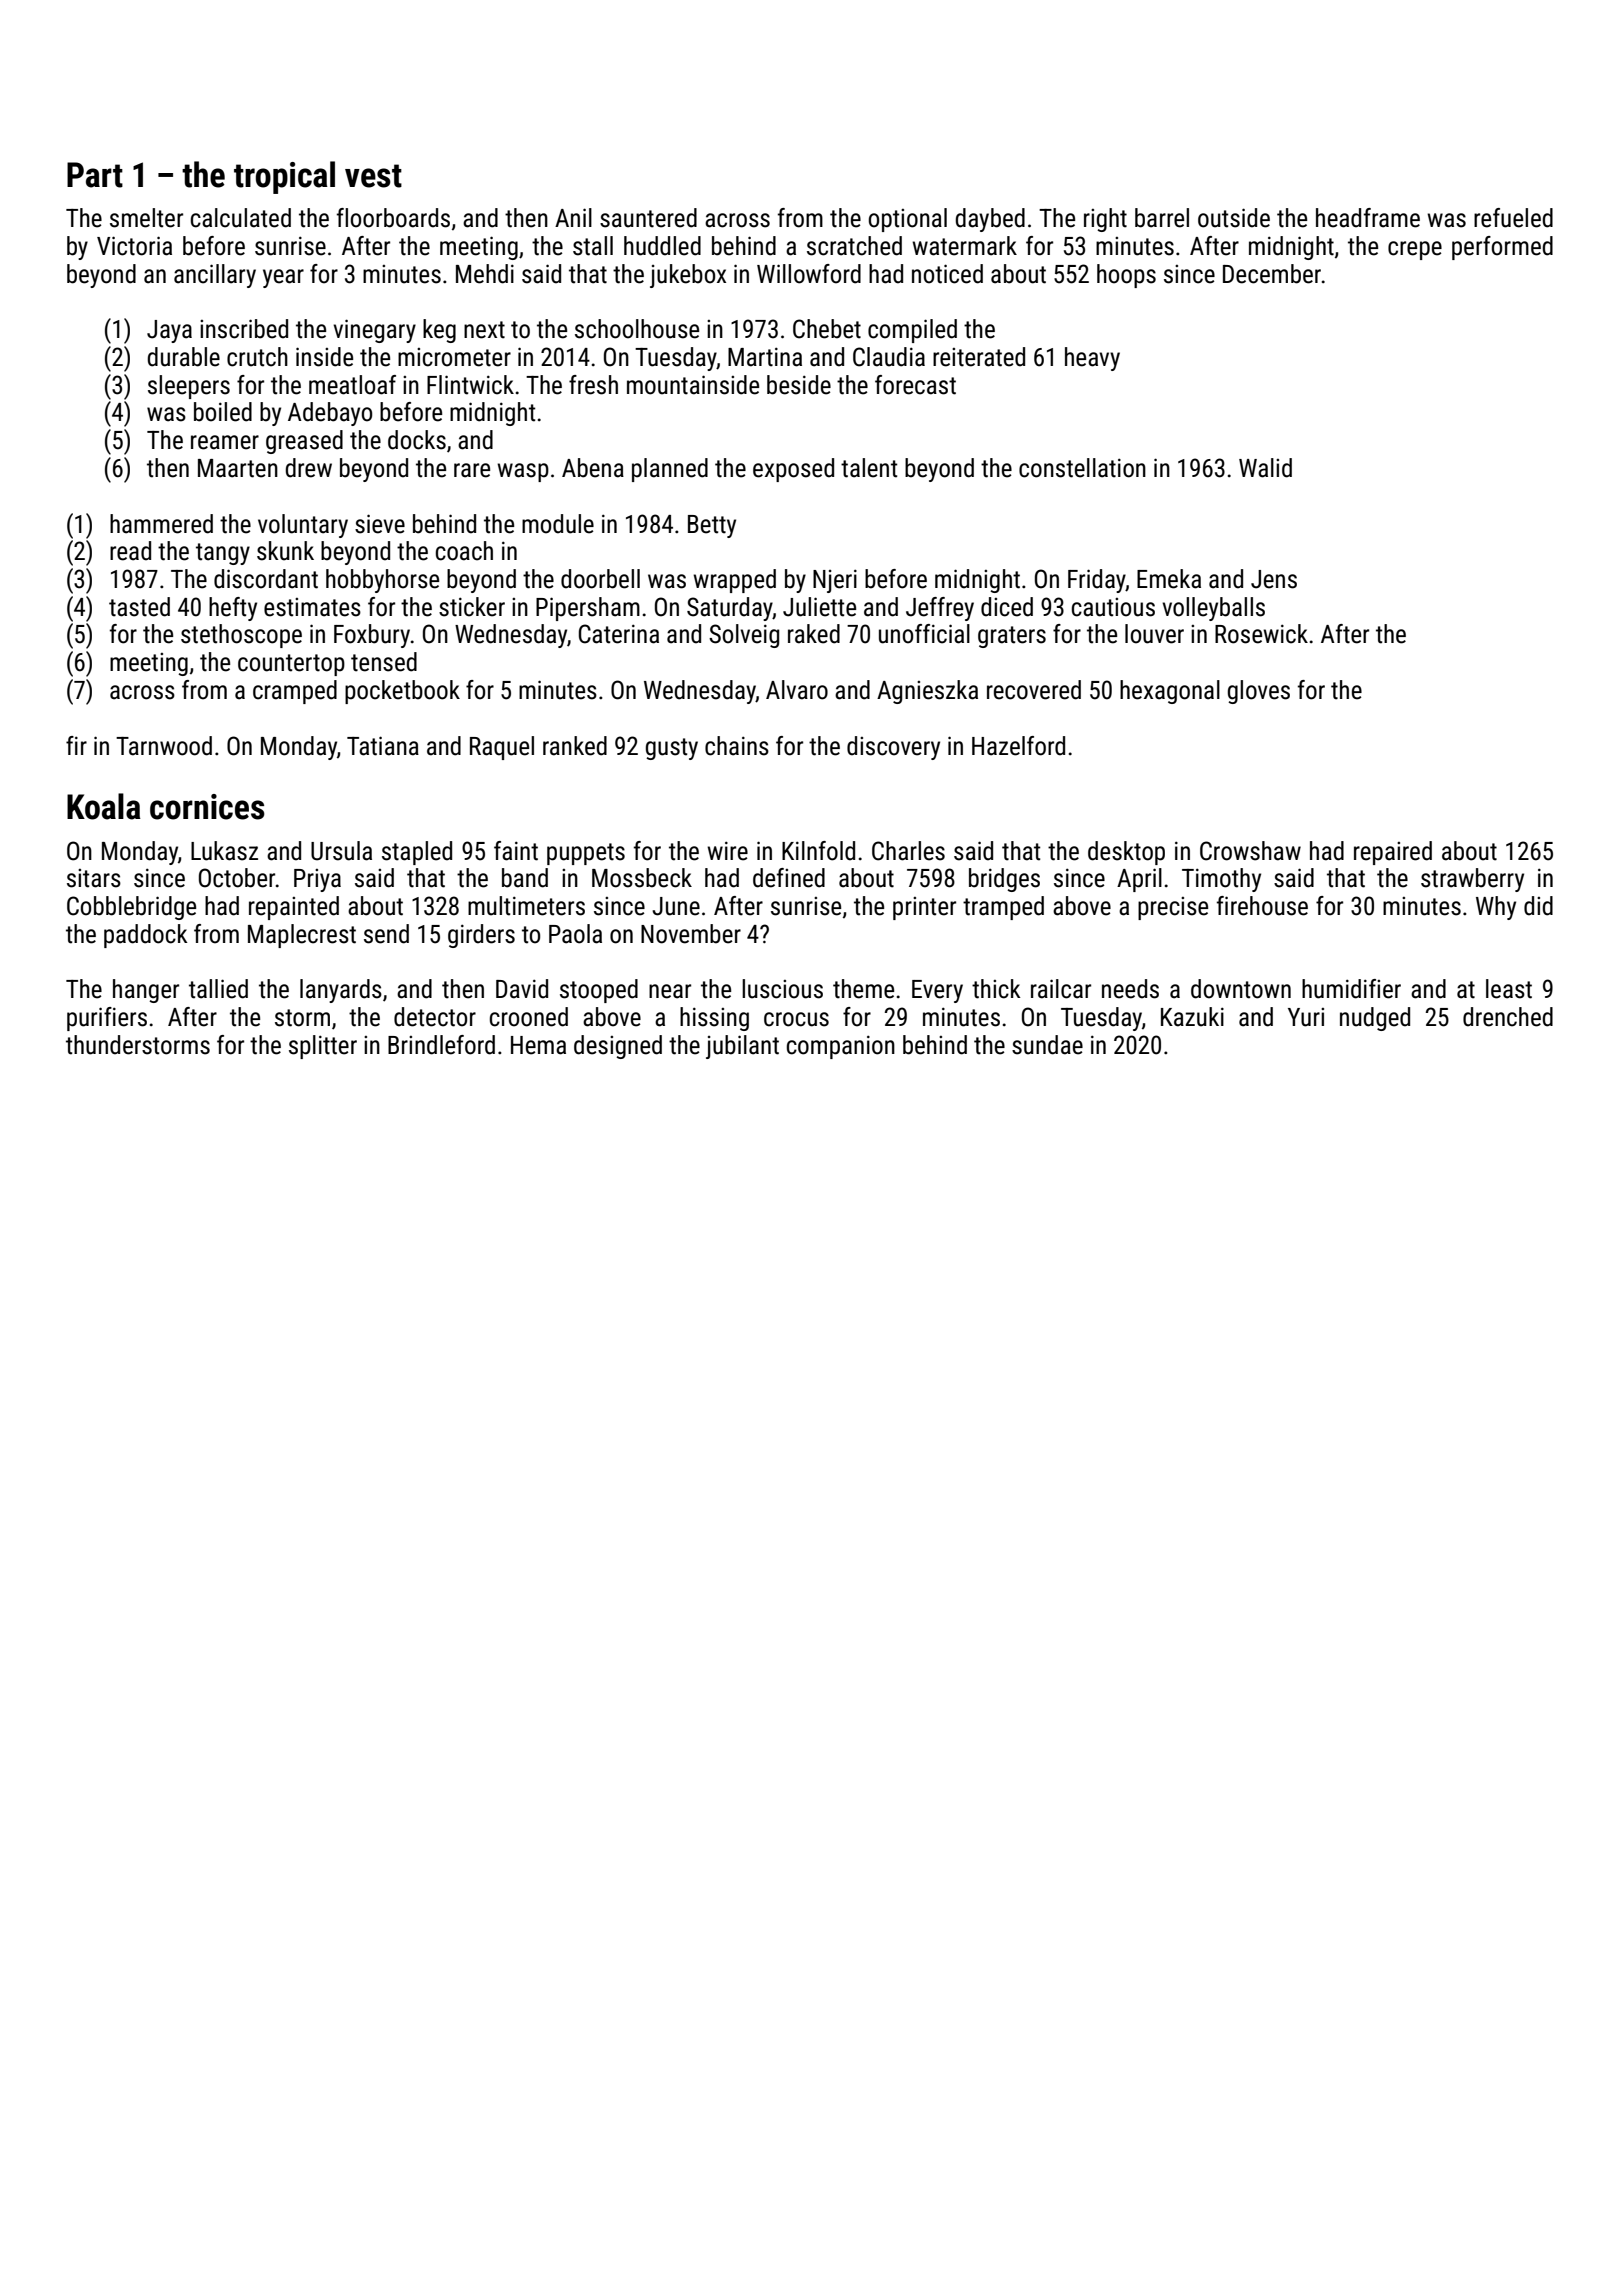 The width and height of the screenshot is (1620, 2292). Describe the element at coordinates (1162, 218) in the screenshot. I see `barrel` at that location.
